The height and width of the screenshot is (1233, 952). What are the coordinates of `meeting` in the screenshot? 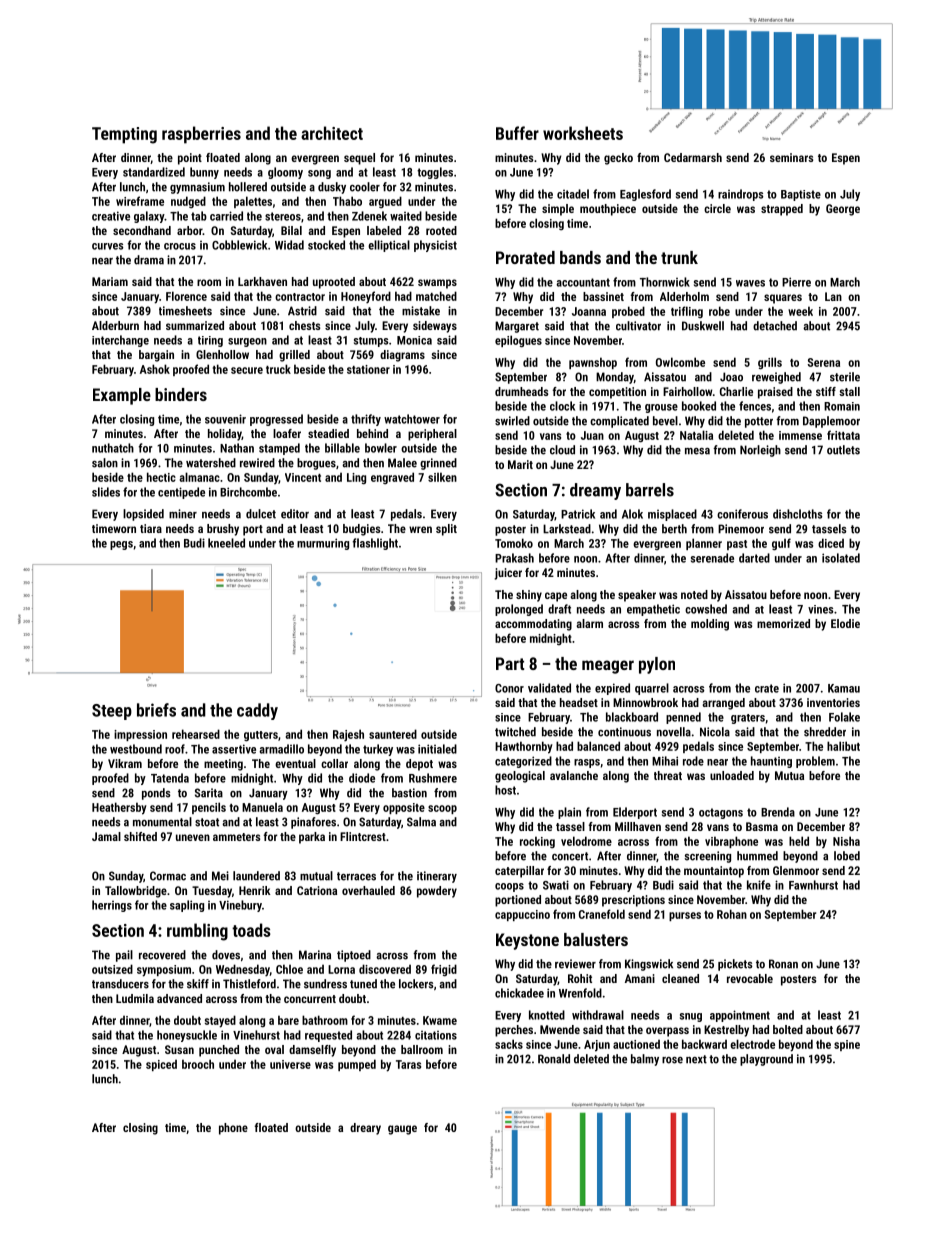 It's located at (223, 765).
